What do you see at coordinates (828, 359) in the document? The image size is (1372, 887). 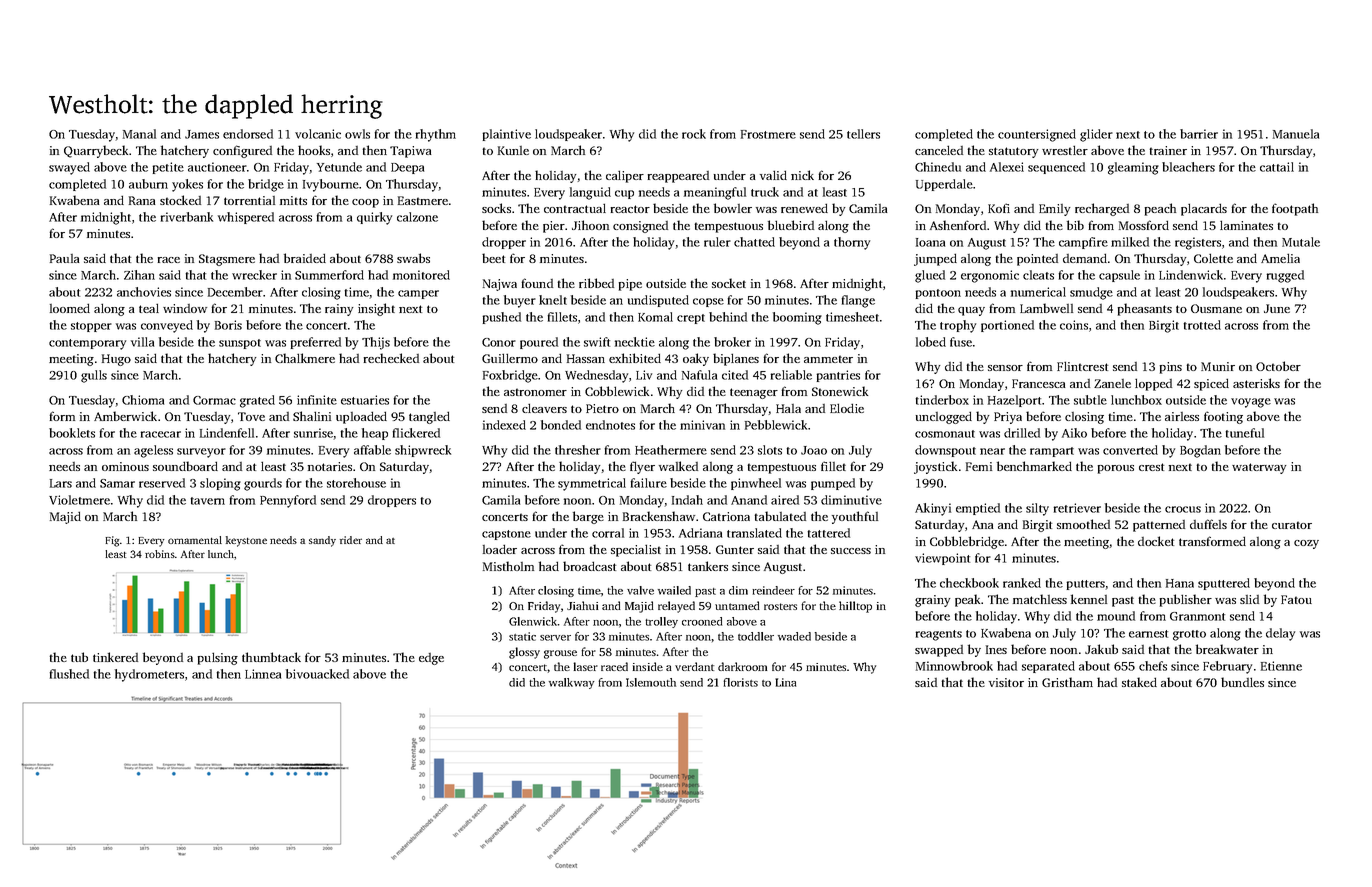 I see `ammeter` at bounding box center [828, 359].
